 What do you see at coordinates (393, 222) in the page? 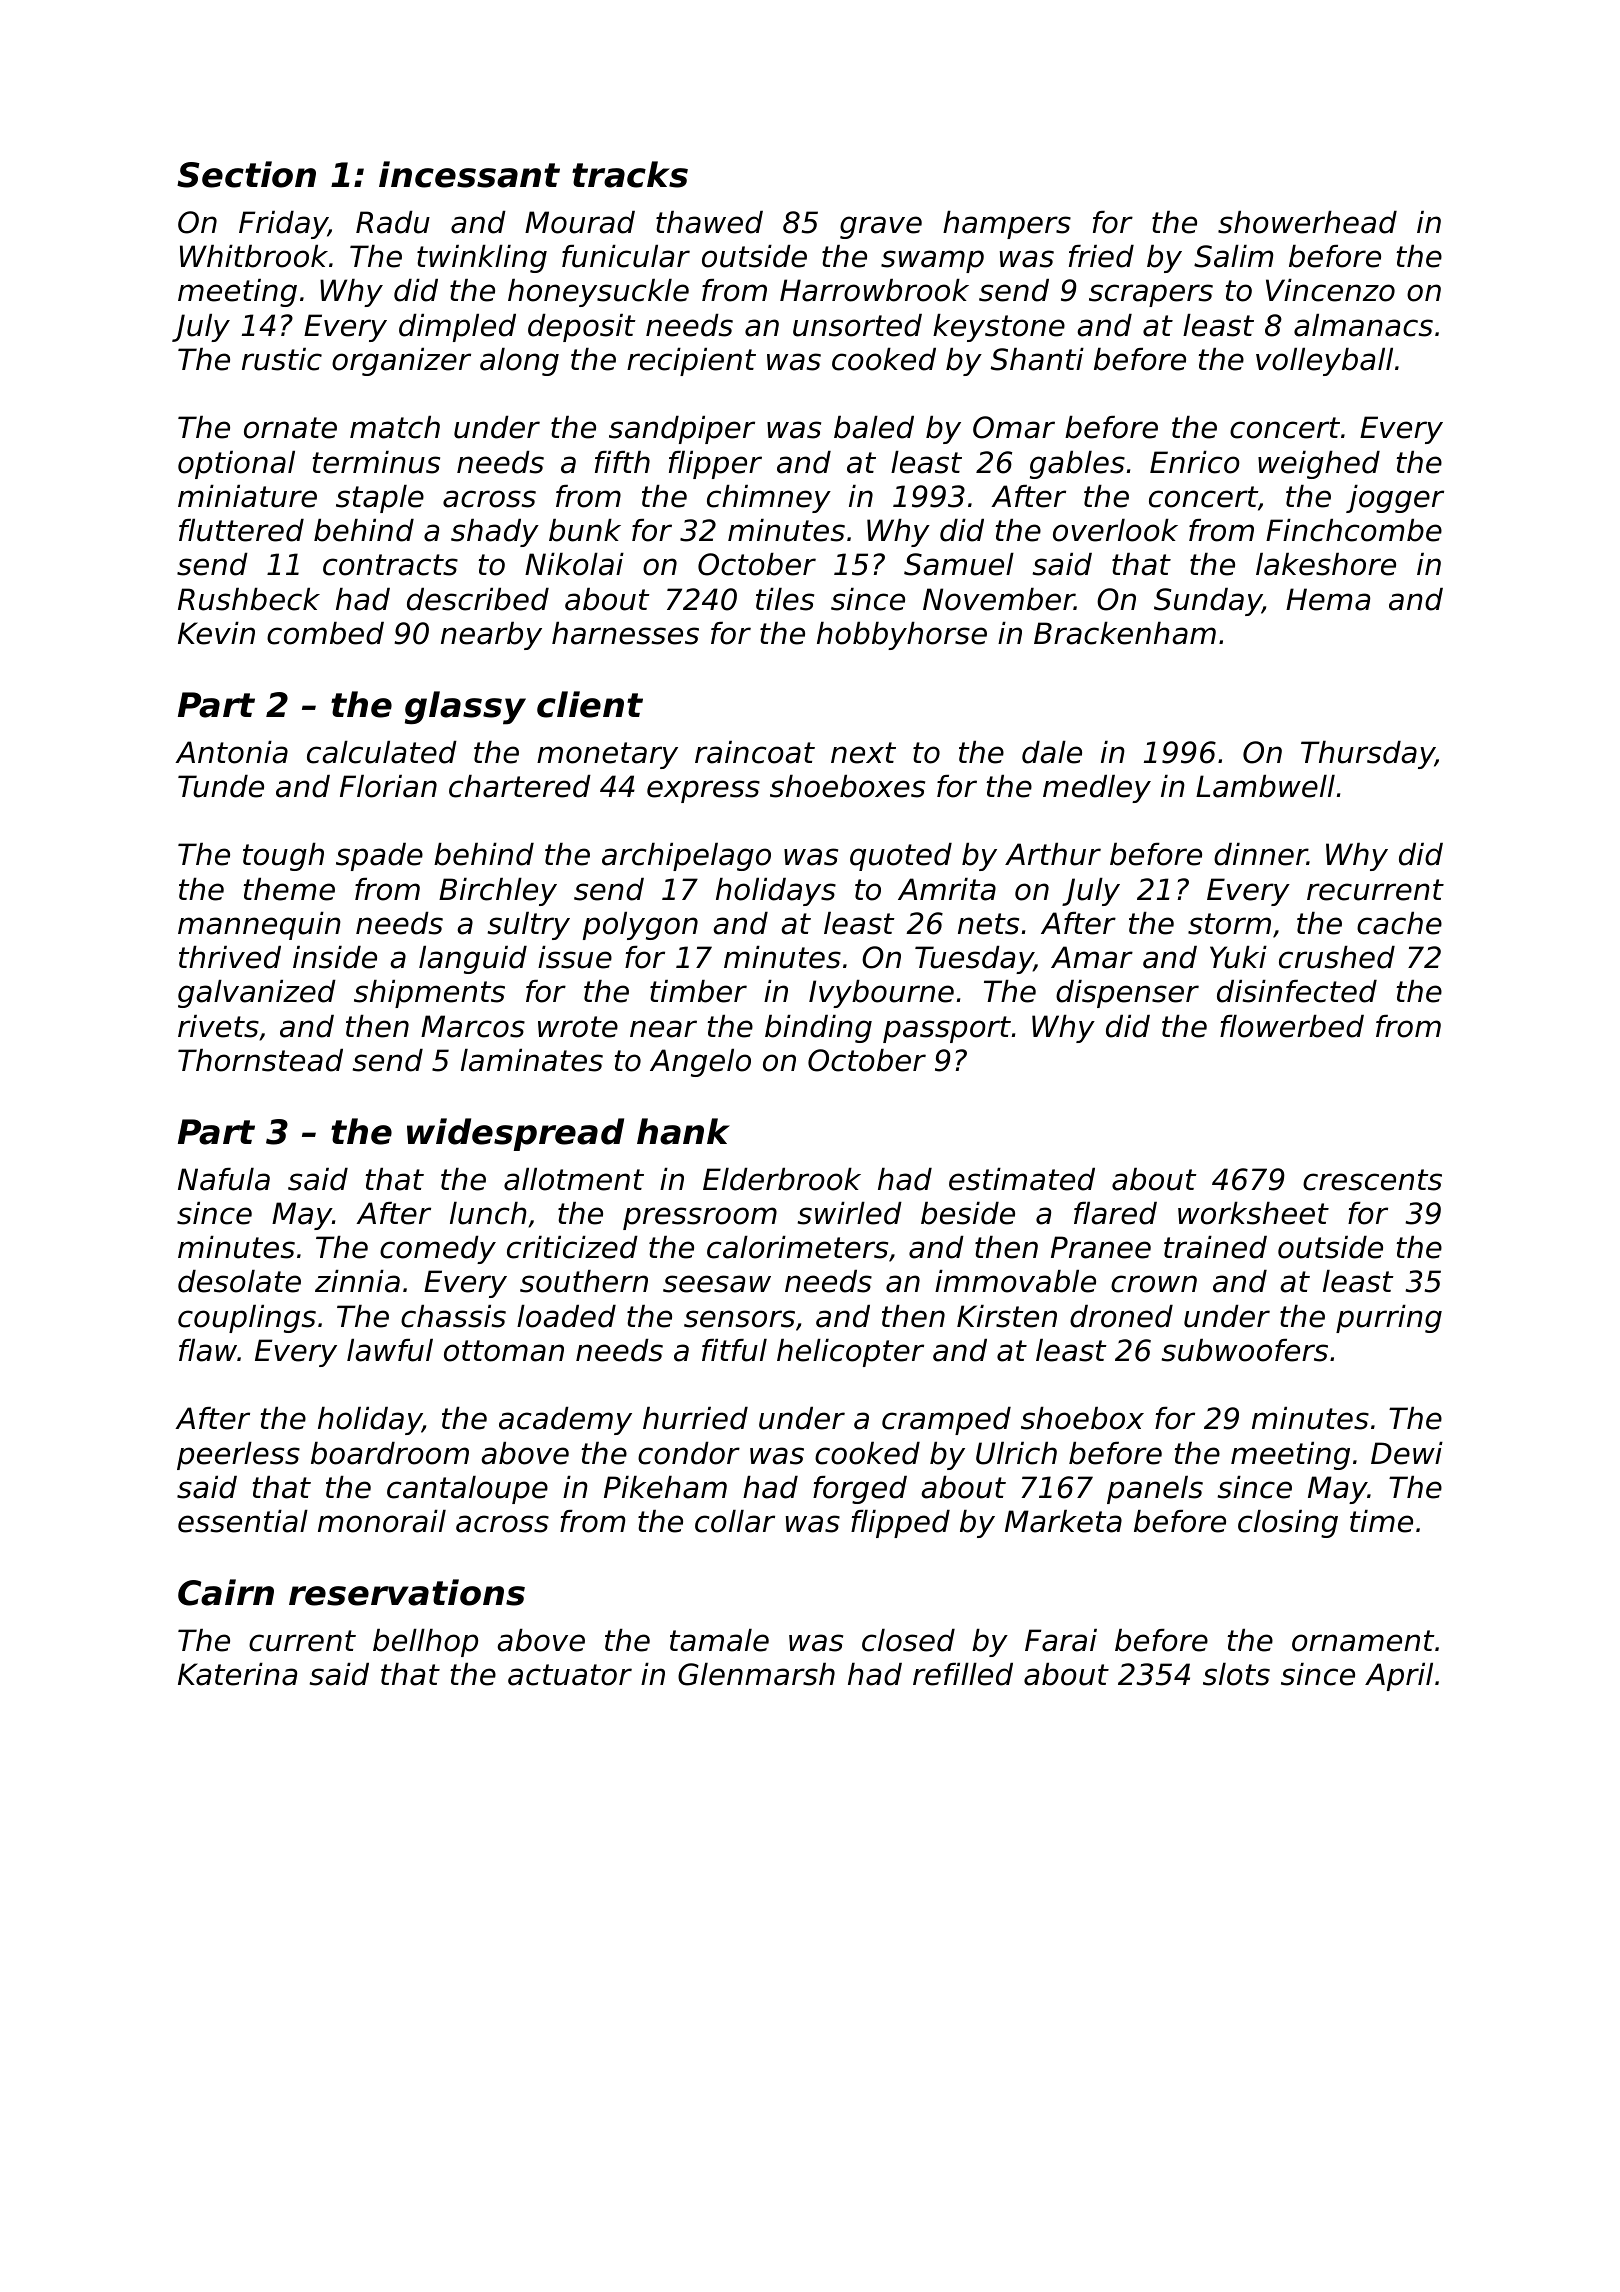
I see `Radu` at bounding box center [393, 222].
